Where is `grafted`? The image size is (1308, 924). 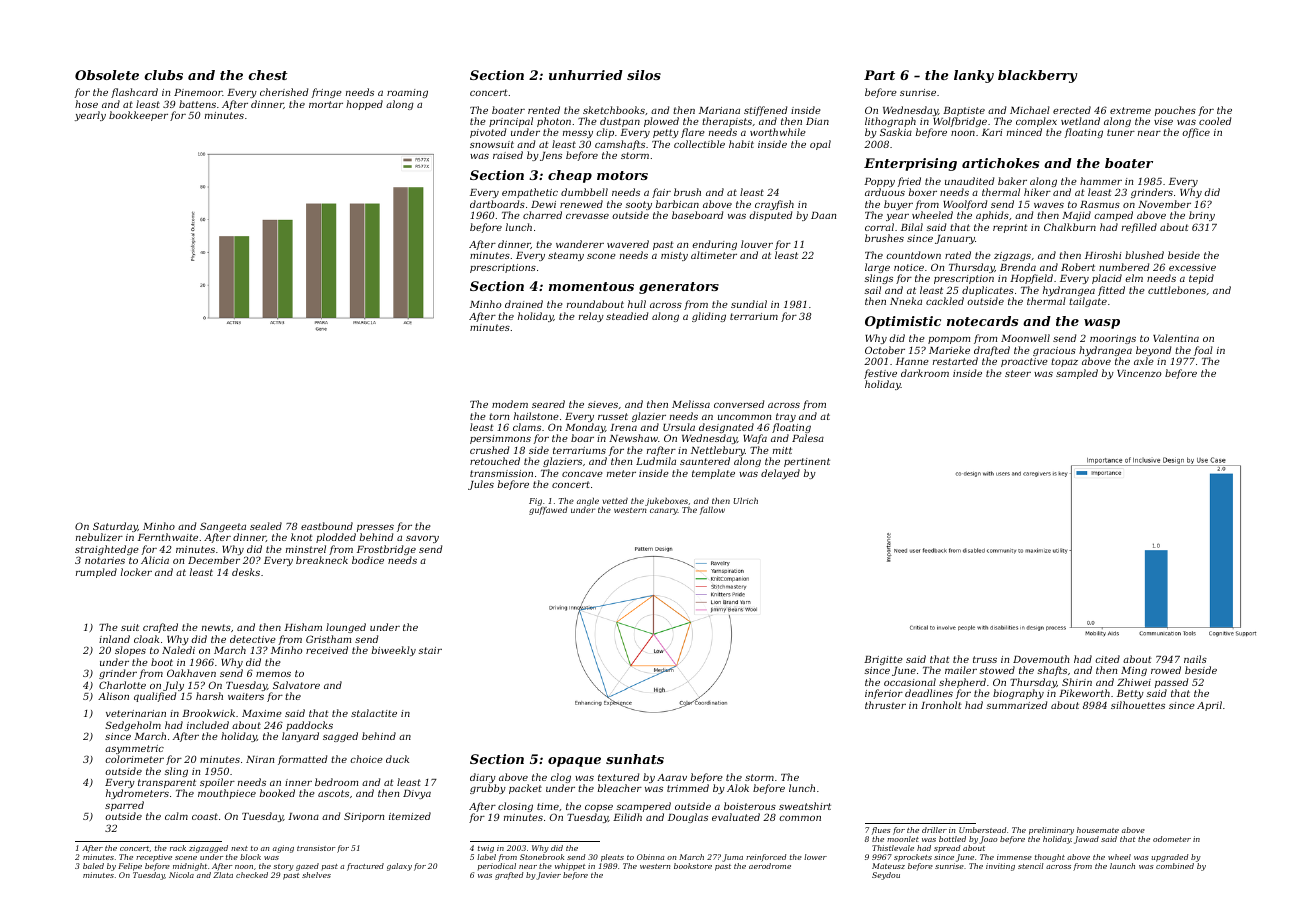
grafted is located at coordinates (509, 876).
